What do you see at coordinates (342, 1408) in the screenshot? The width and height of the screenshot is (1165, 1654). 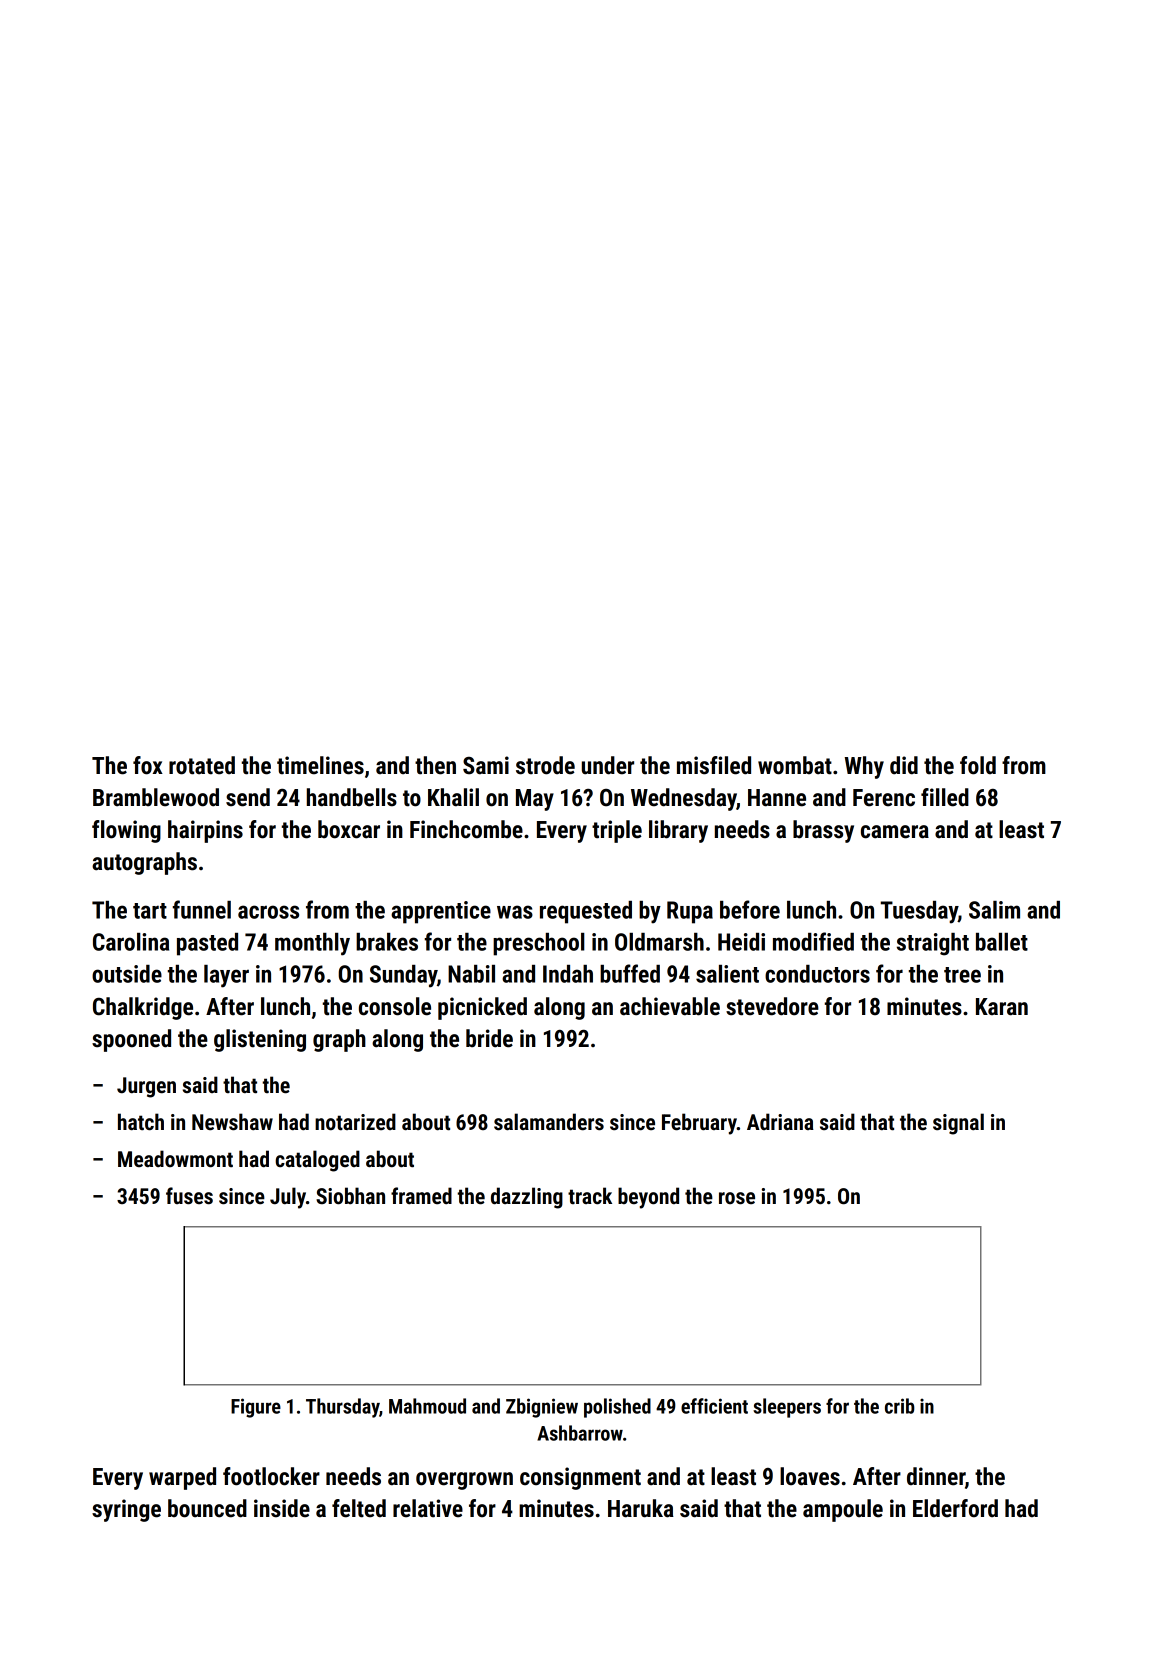 I see `Thursday` at bounding box center [342, 1408].
